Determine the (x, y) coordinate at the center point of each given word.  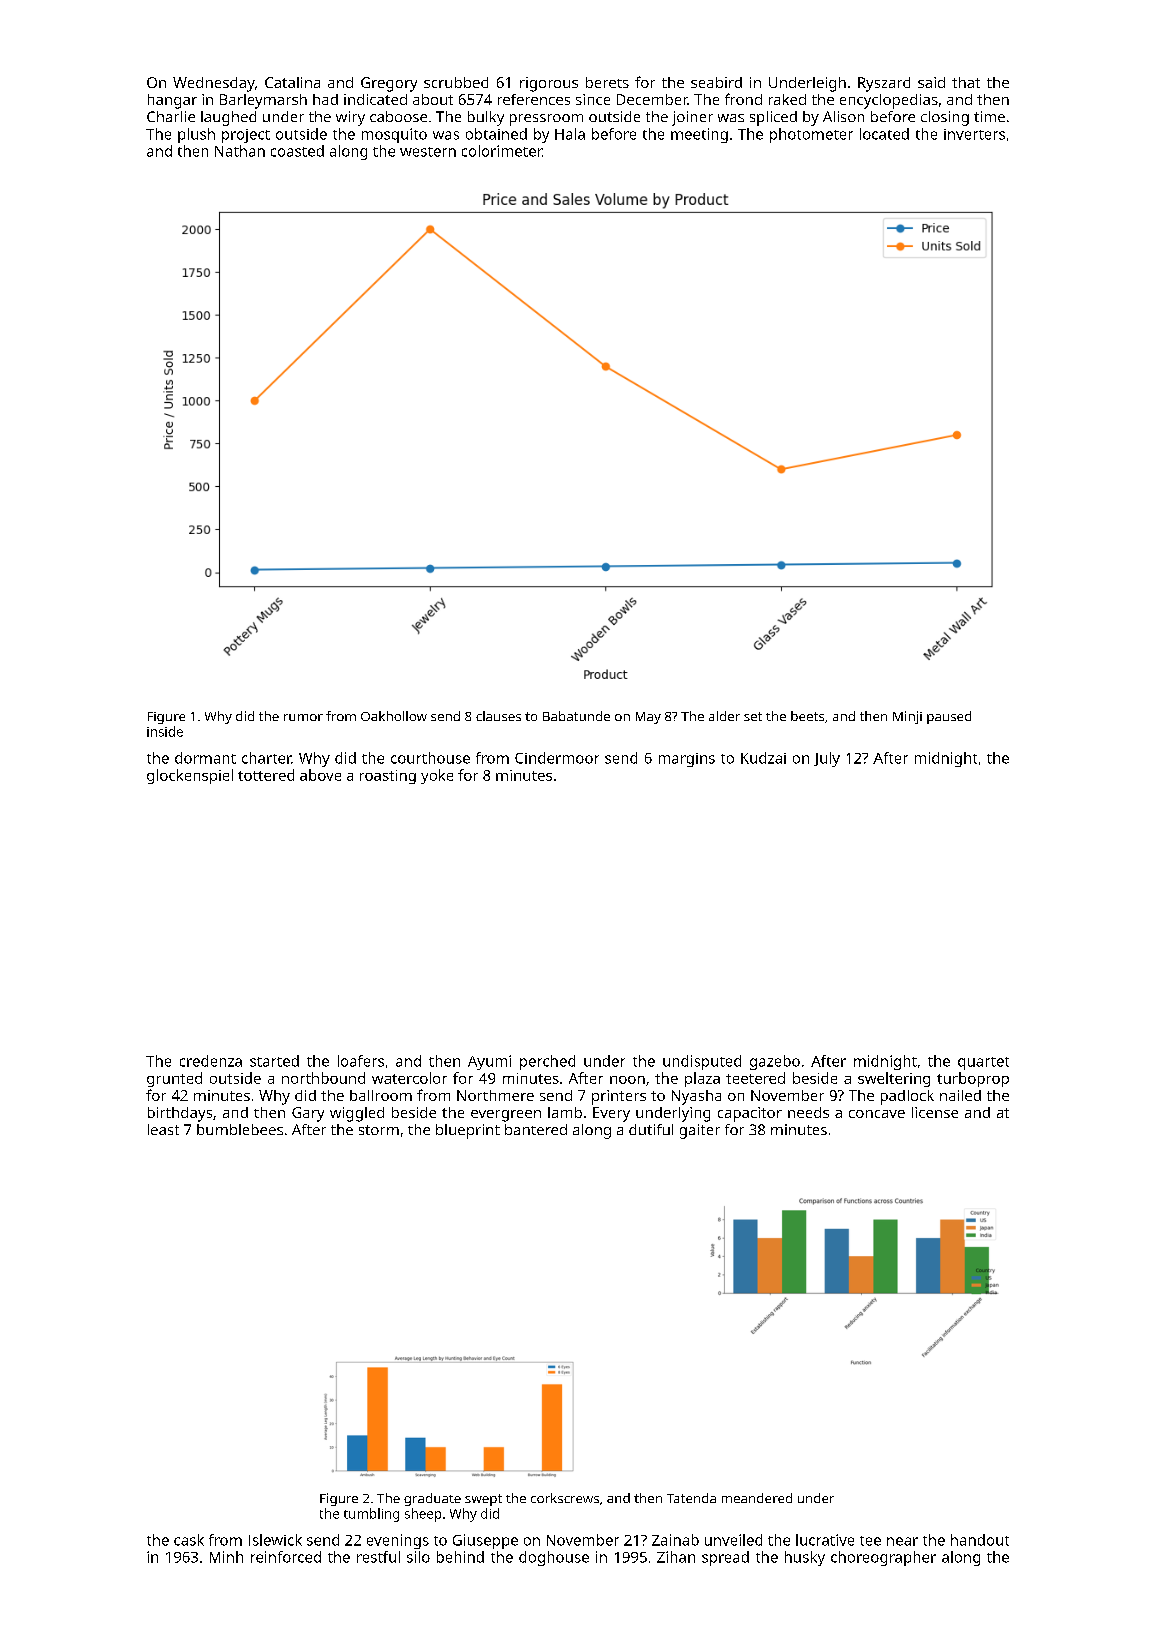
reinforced (286, 1557)
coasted (297, 151)
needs (808, 1112)
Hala (570, 134)
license (935, 1112)
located (884, 134)
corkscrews (565, 1498)
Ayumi (489, 1062)
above (320, 775)
